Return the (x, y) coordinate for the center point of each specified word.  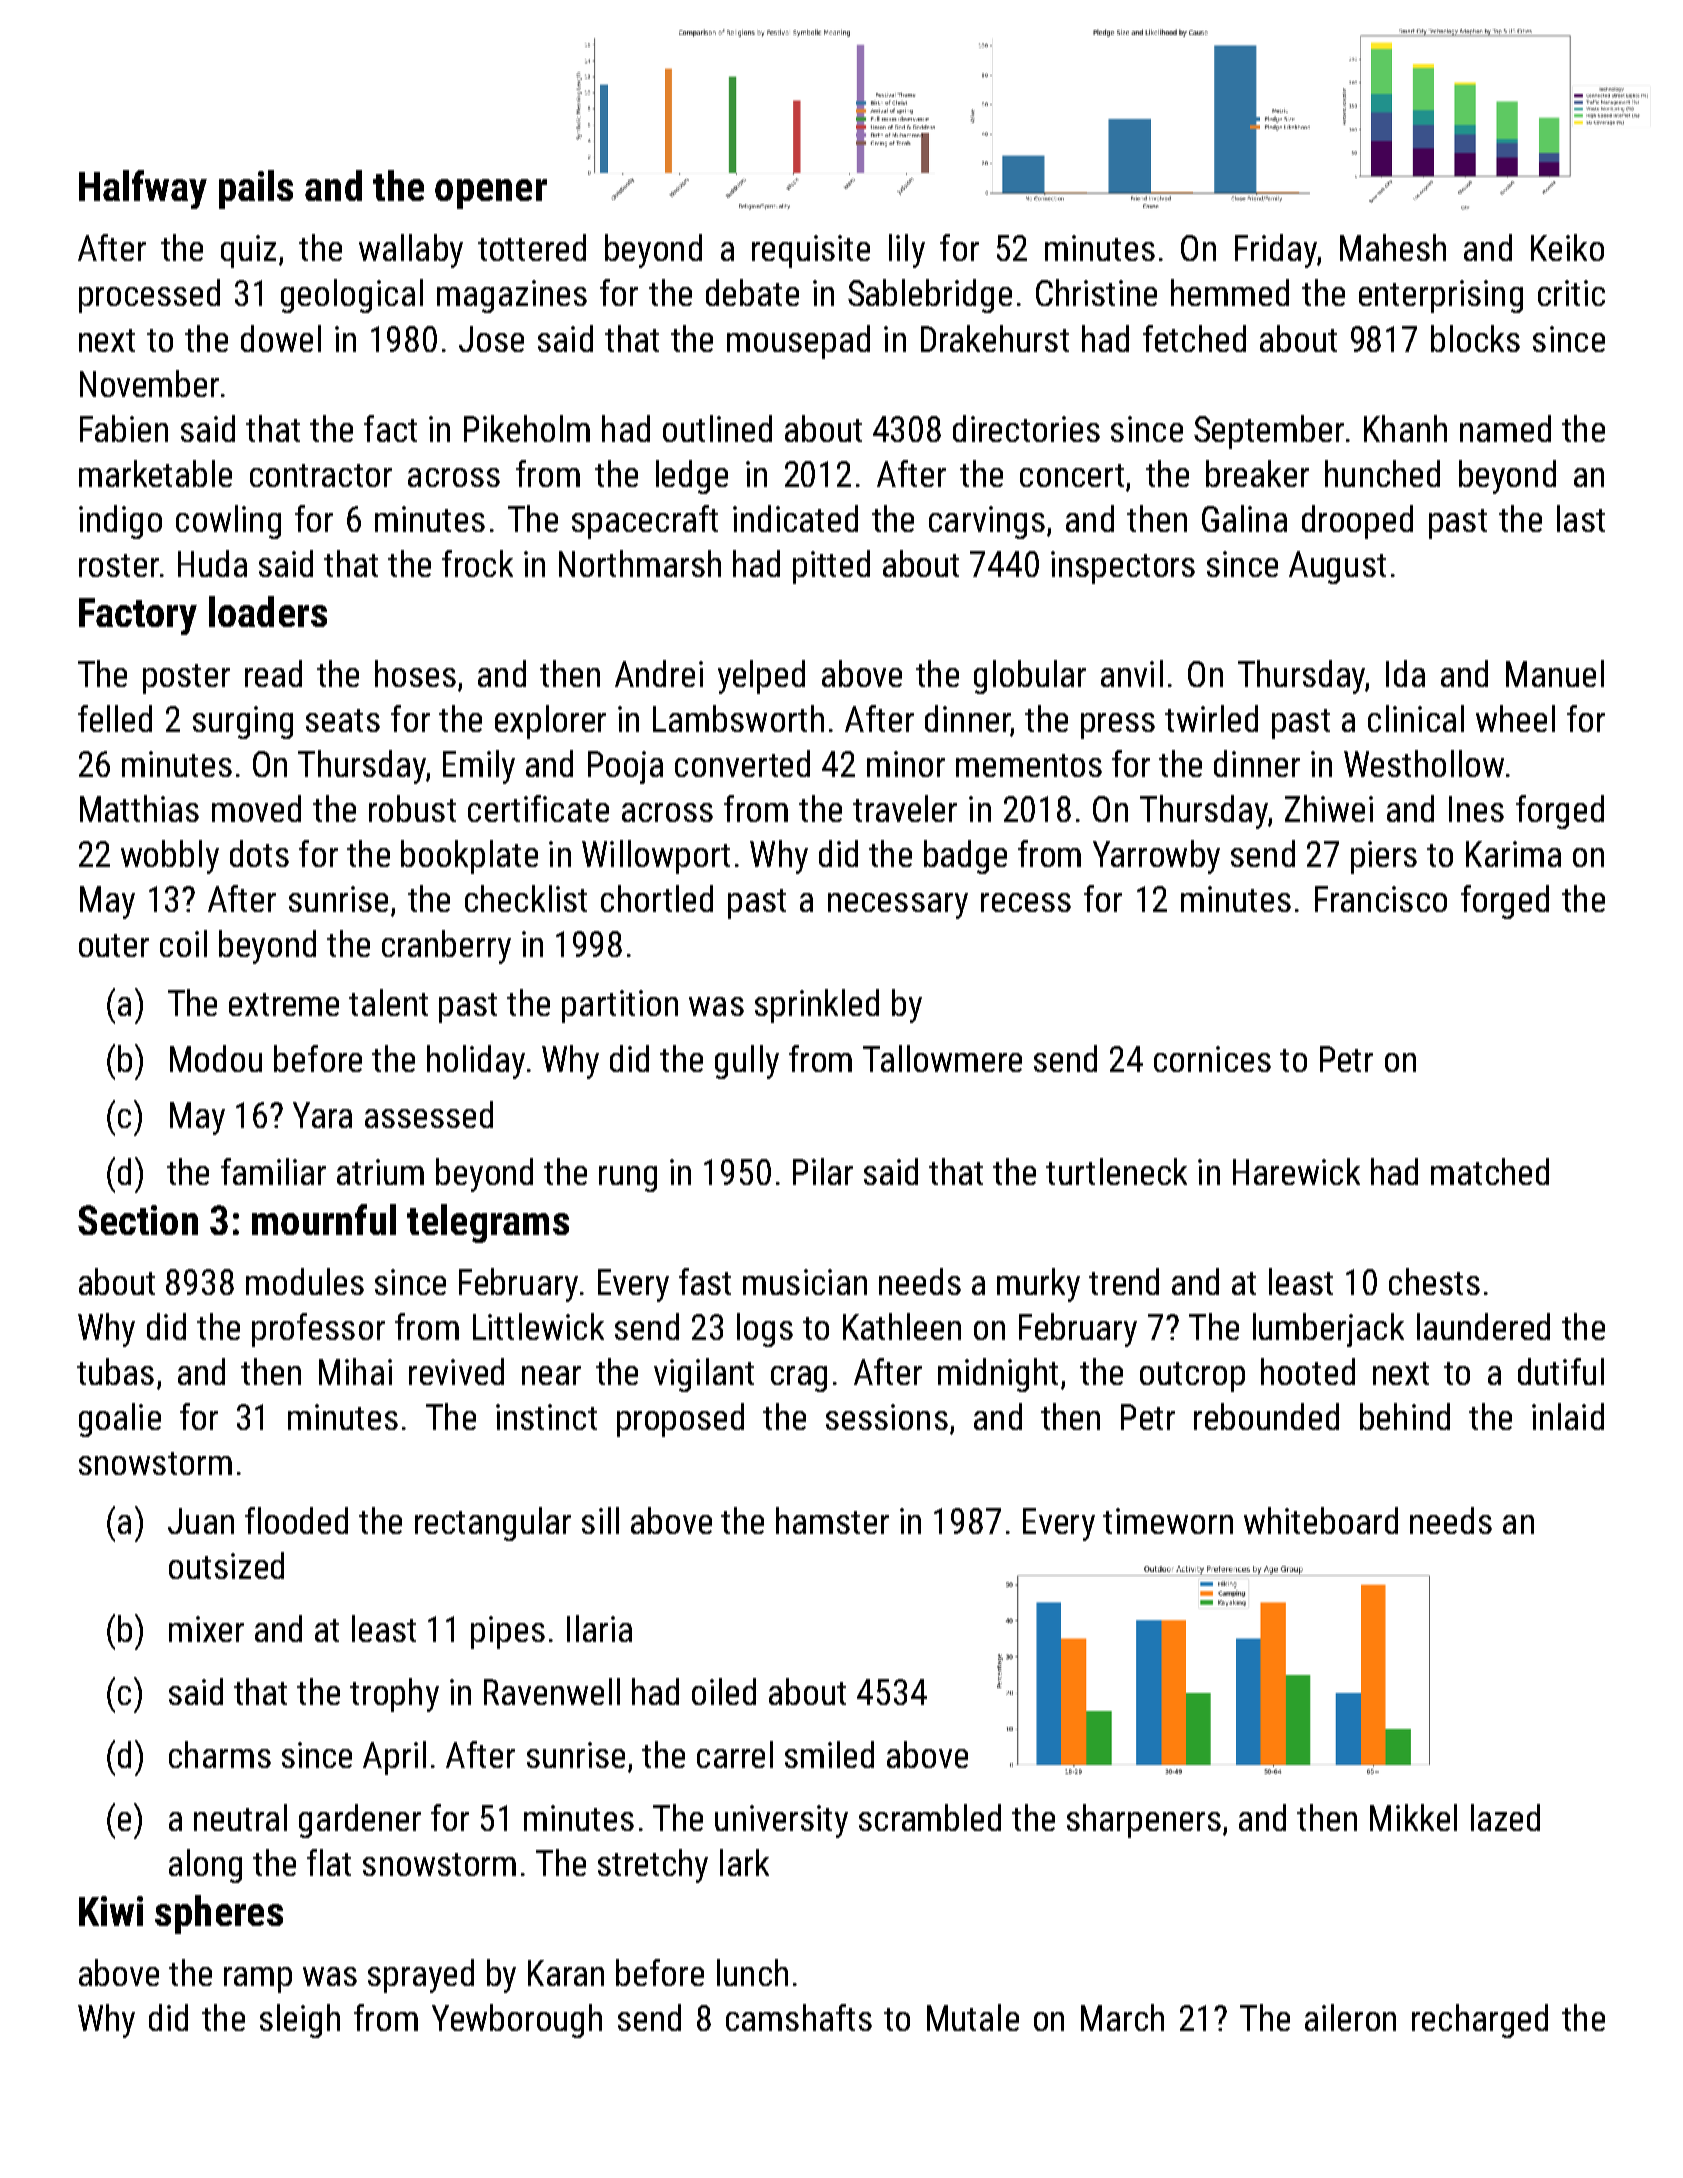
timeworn (1168, 1521)
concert (1072, 475)
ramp (258, 1980)
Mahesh (1393, 247)
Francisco (1381, 899)
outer (114, 945)
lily (907, 251)
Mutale (973, 2017)
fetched (1194, 338)
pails (256, 189)
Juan (201, 1521)
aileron (1350, 2017)
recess (1026, 902)
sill (600, 1520)
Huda (212, 563)
